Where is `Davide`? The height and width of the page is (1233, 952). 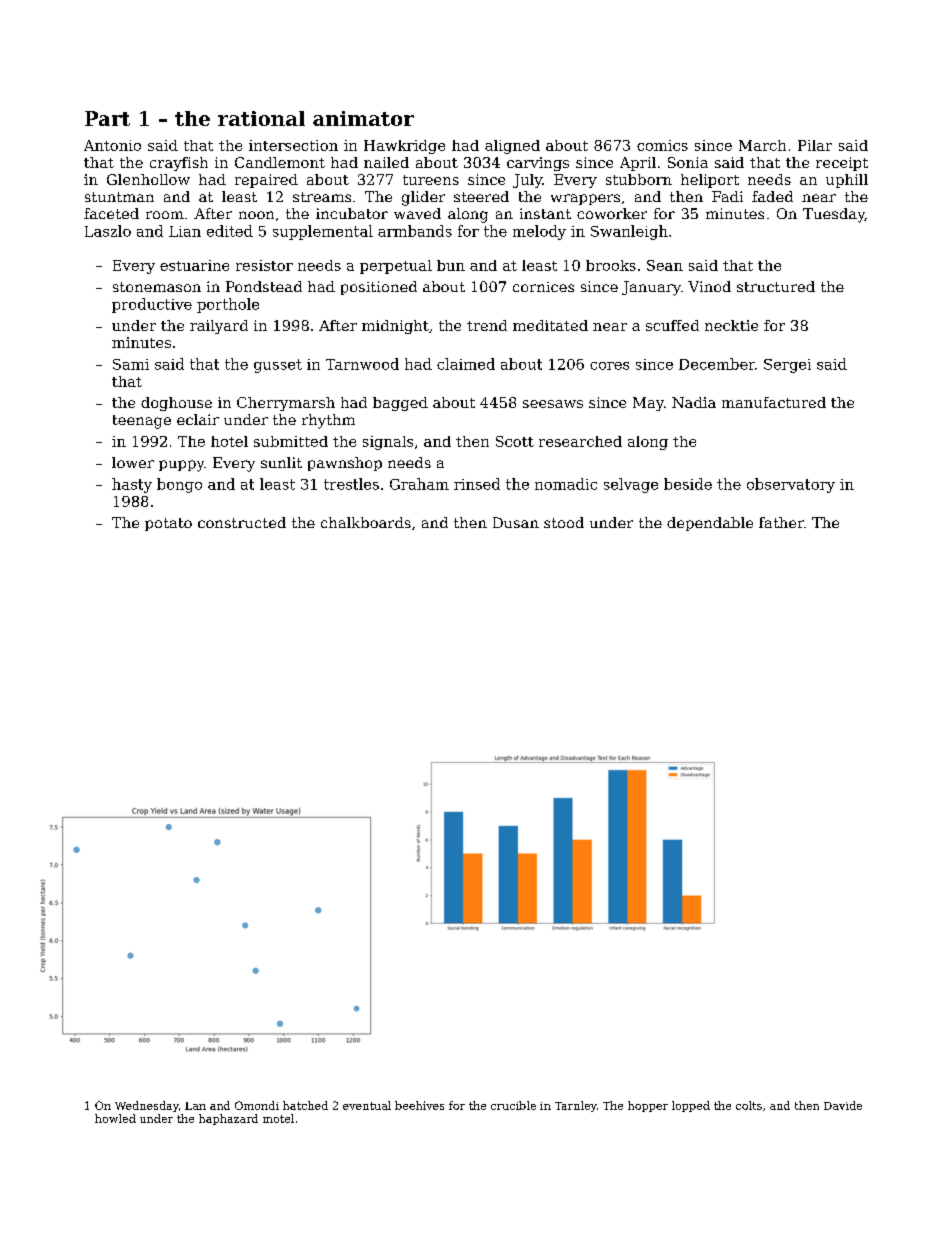 Davide is located at coordinates (843, 1105).
